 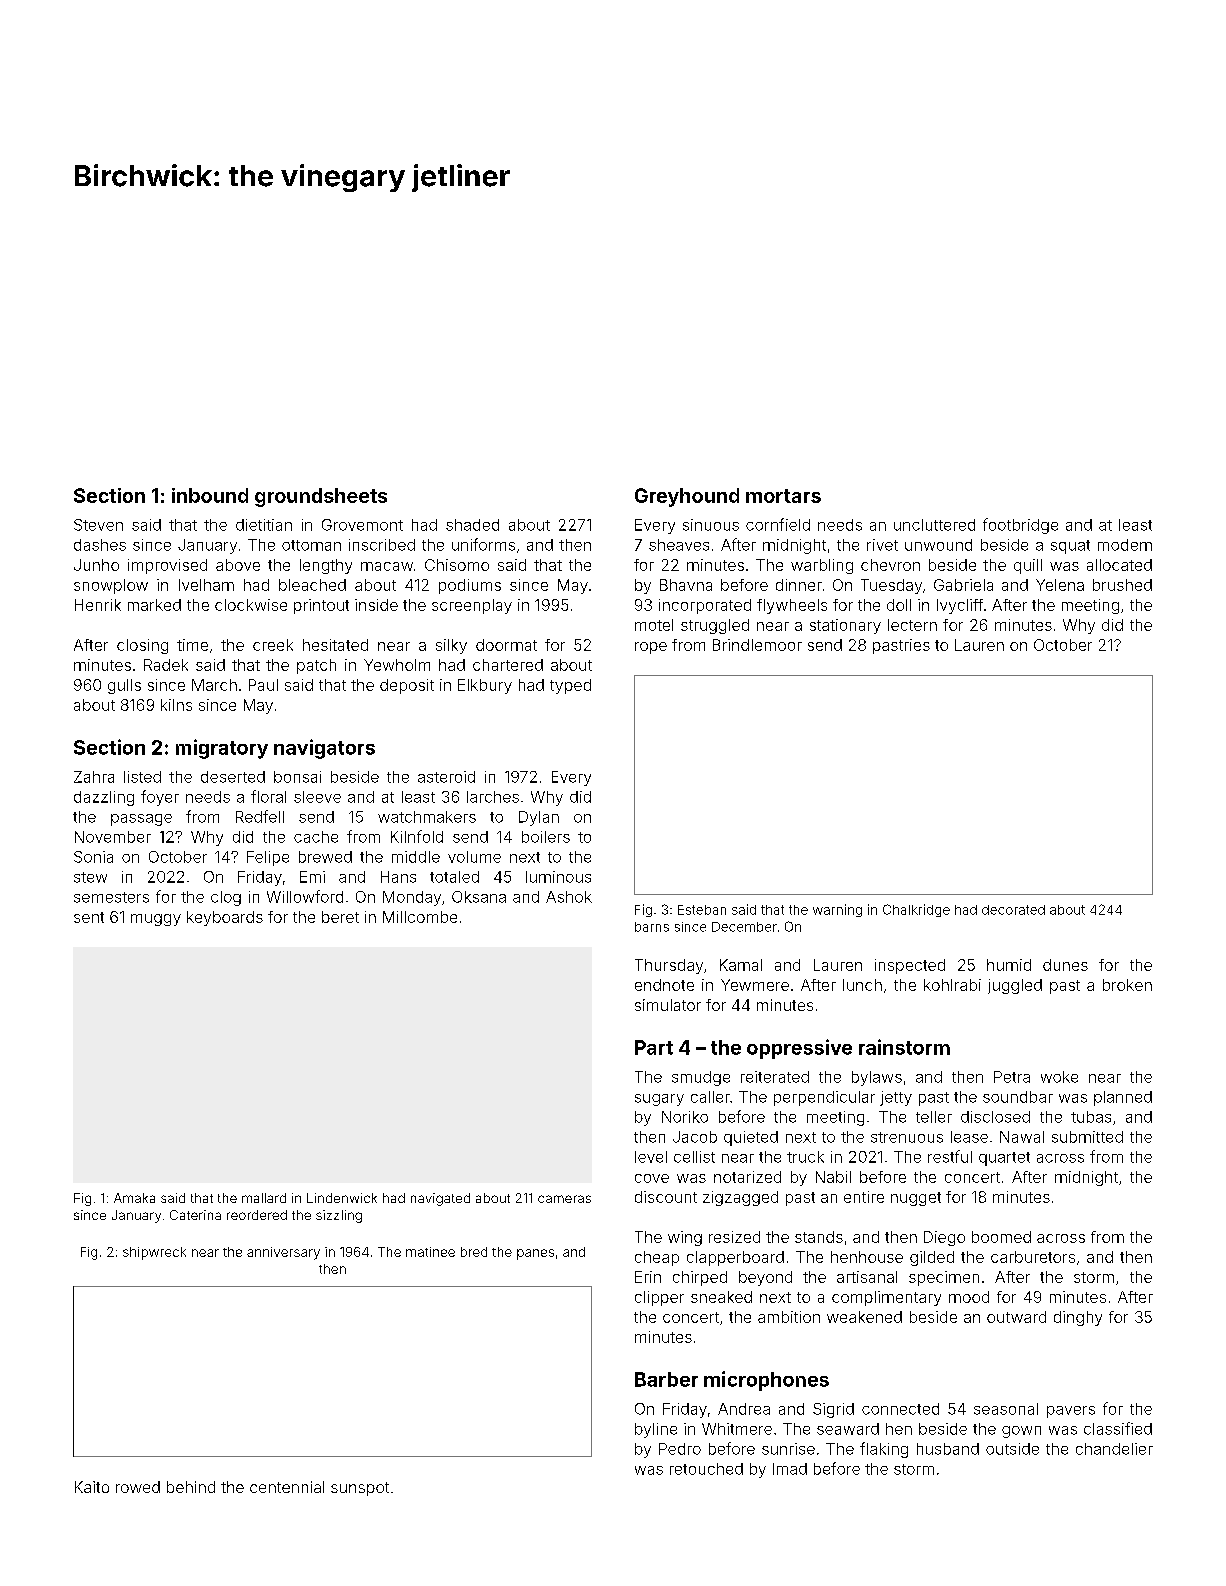 What do you see at coordinates (1125, 545) in the screenshot?
I see `modem` at bounding box center [1125, 545].
